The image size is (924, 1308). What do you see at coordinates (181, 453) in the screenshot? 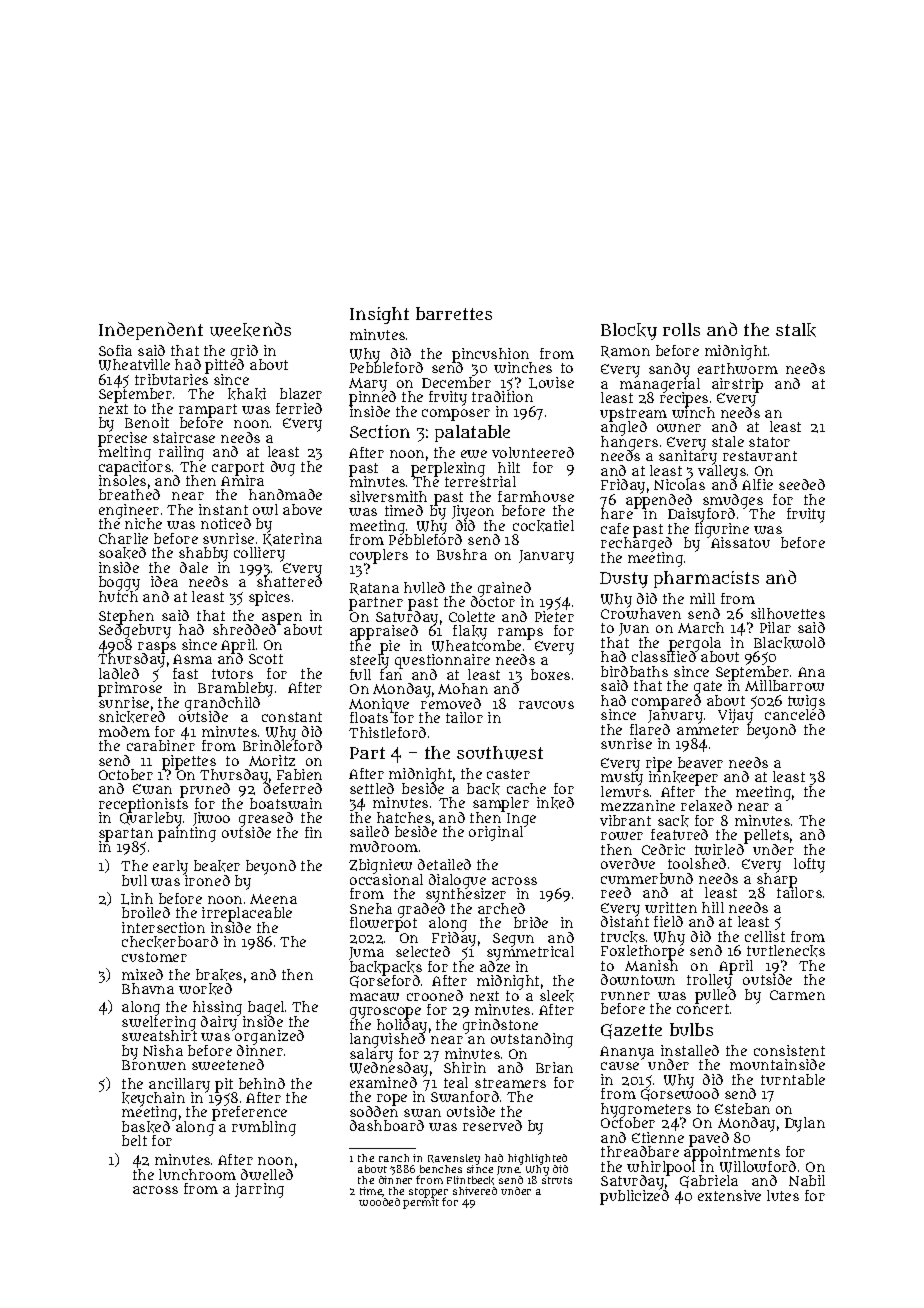
I see `railing` at bounding box center [181, 453].
